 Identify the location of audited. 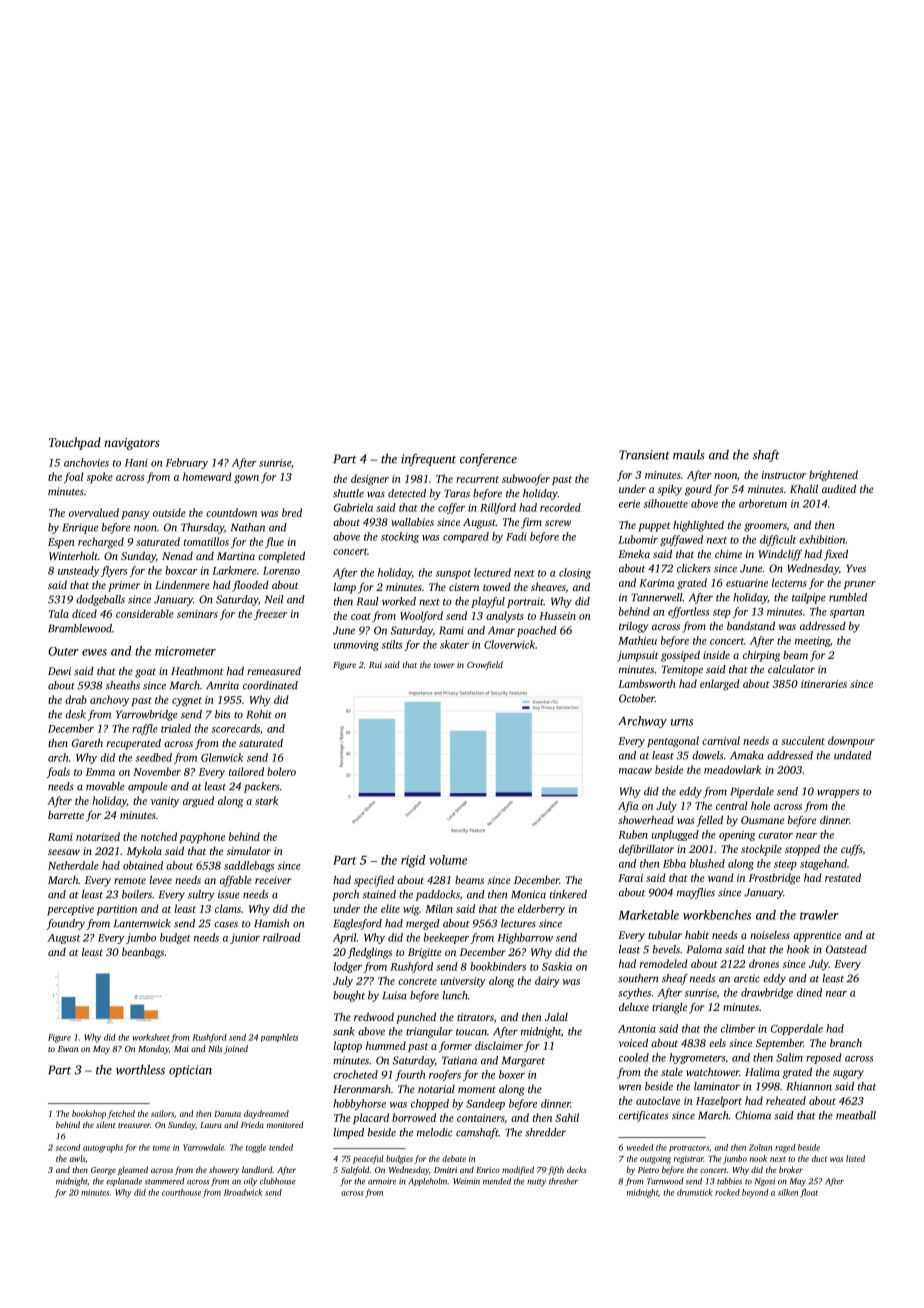
(839, 489).
